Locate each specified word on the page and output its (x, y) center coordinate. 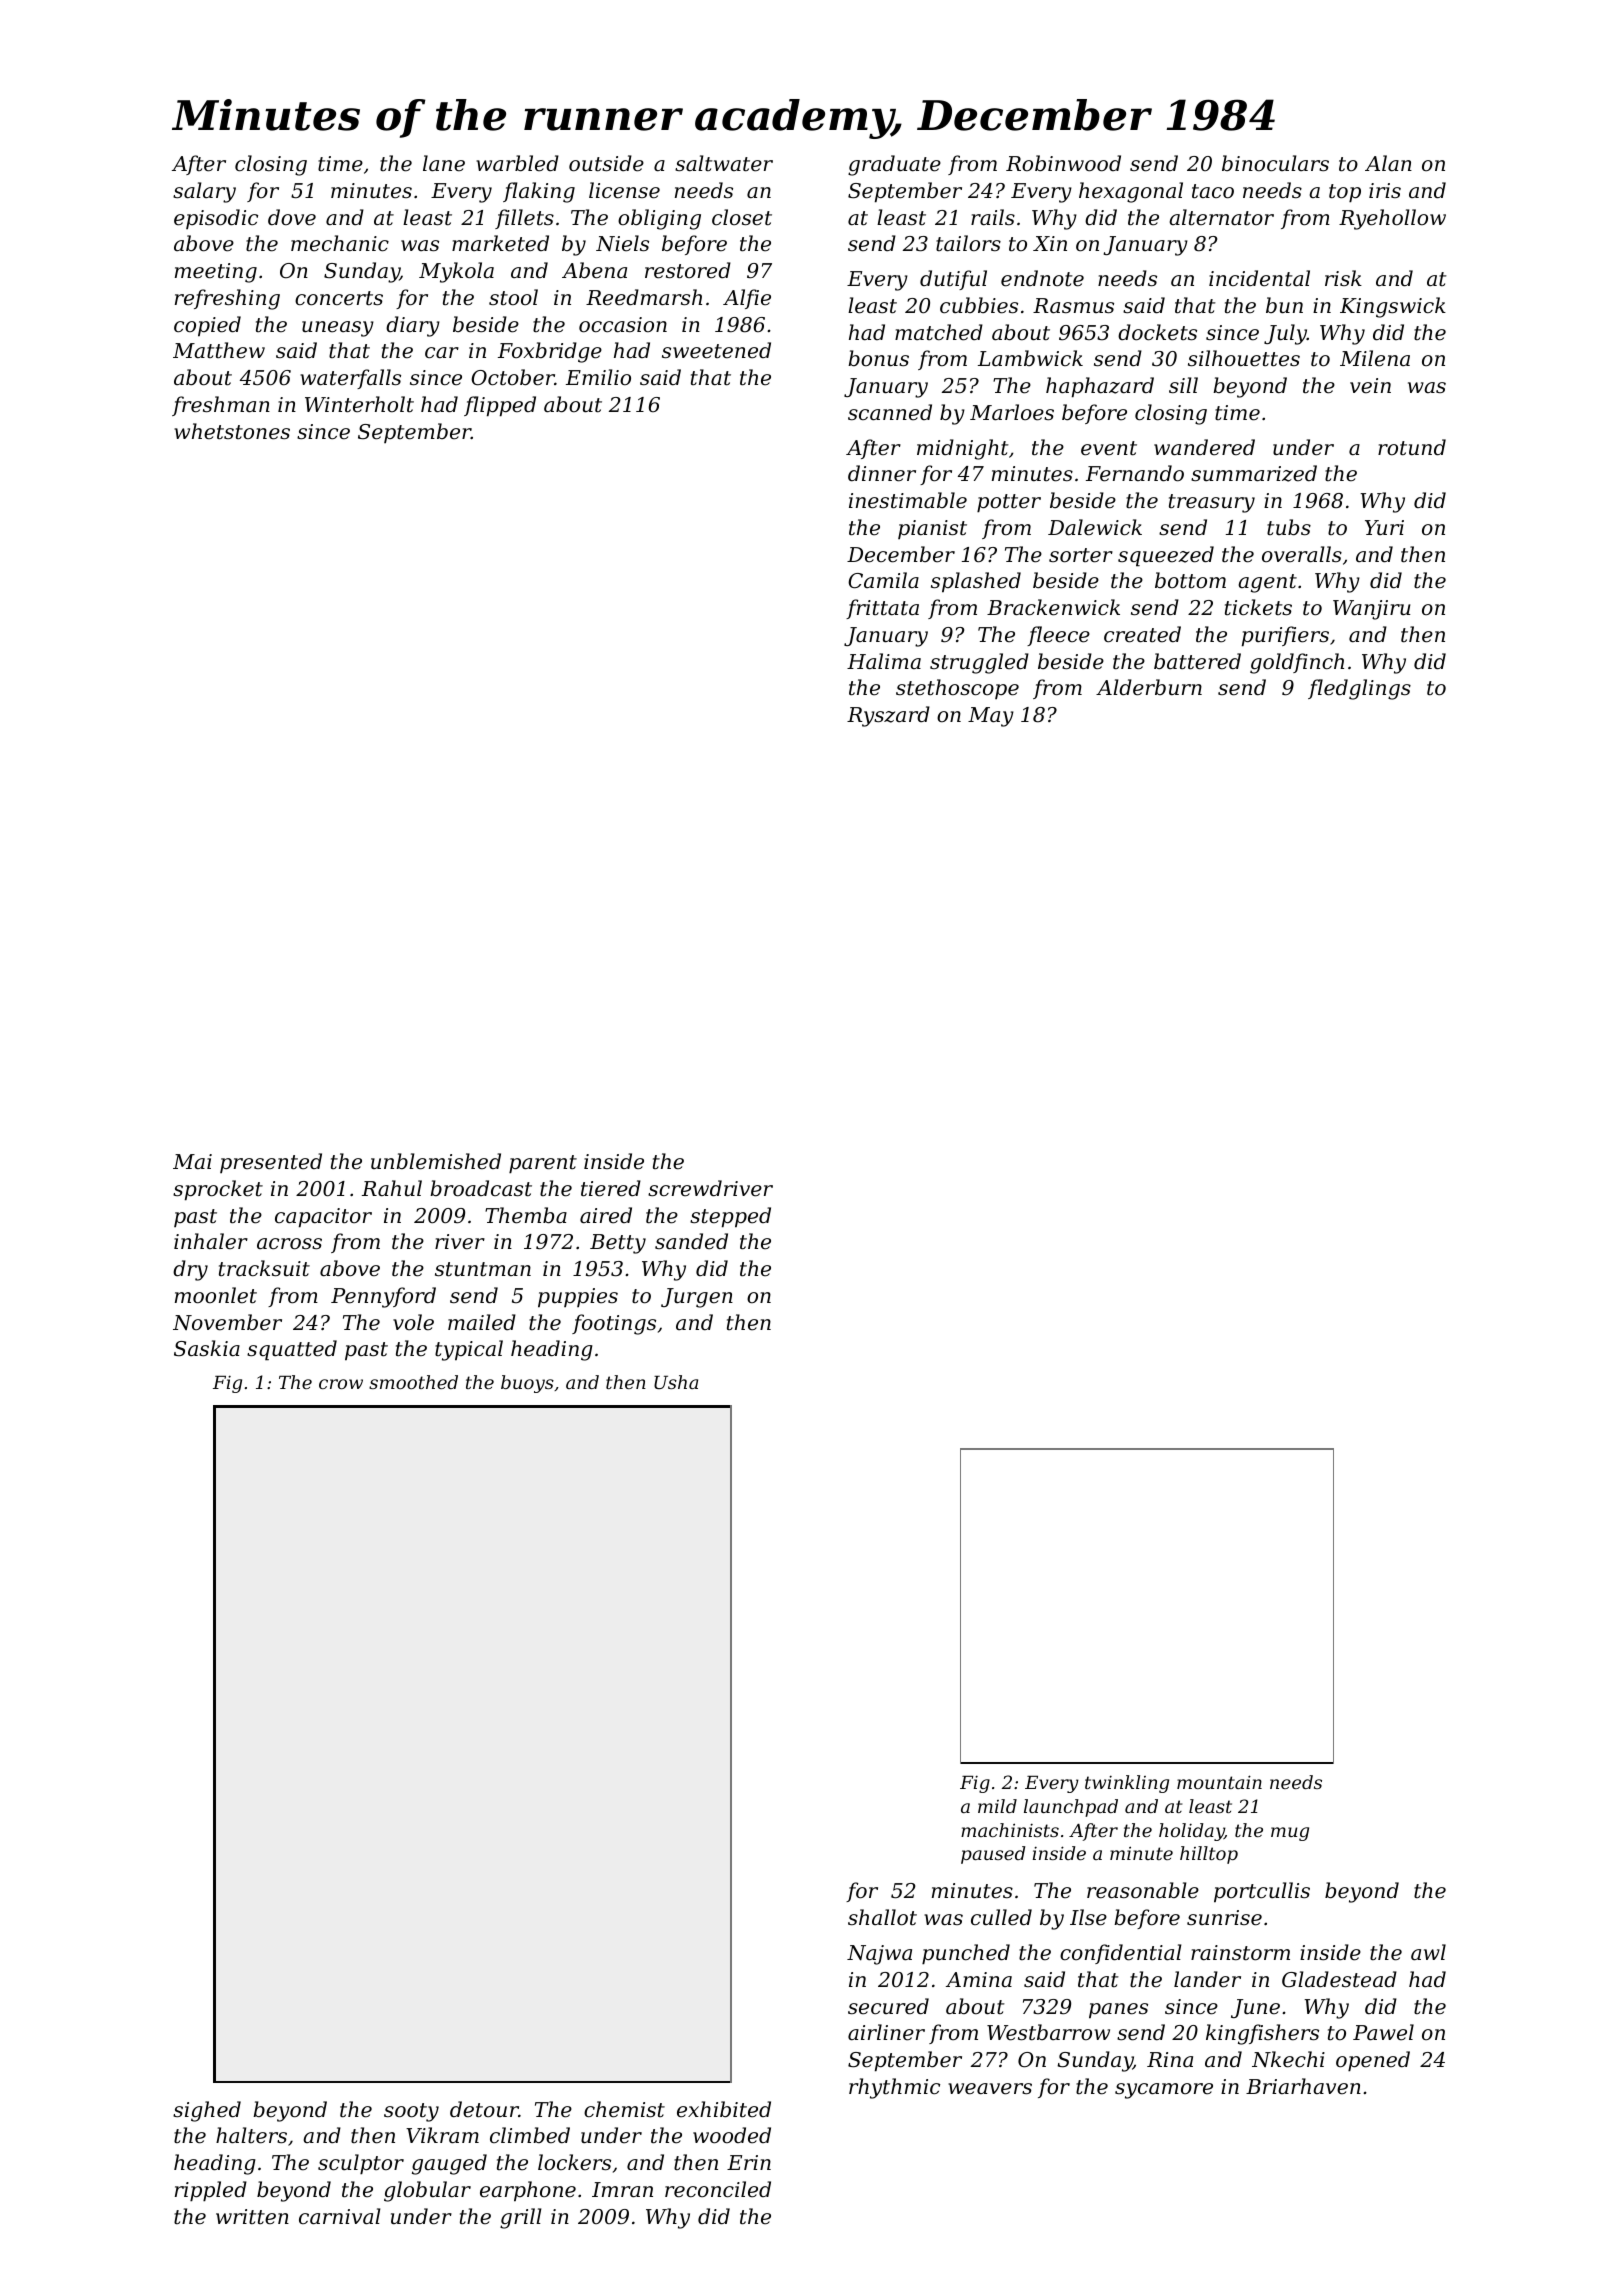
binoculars (1275, 163)
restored (688, 270)
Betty (618, 1244)
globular (427, 2191)
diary (413, 326)
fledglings (1359, 689)
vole (413, 1322)
